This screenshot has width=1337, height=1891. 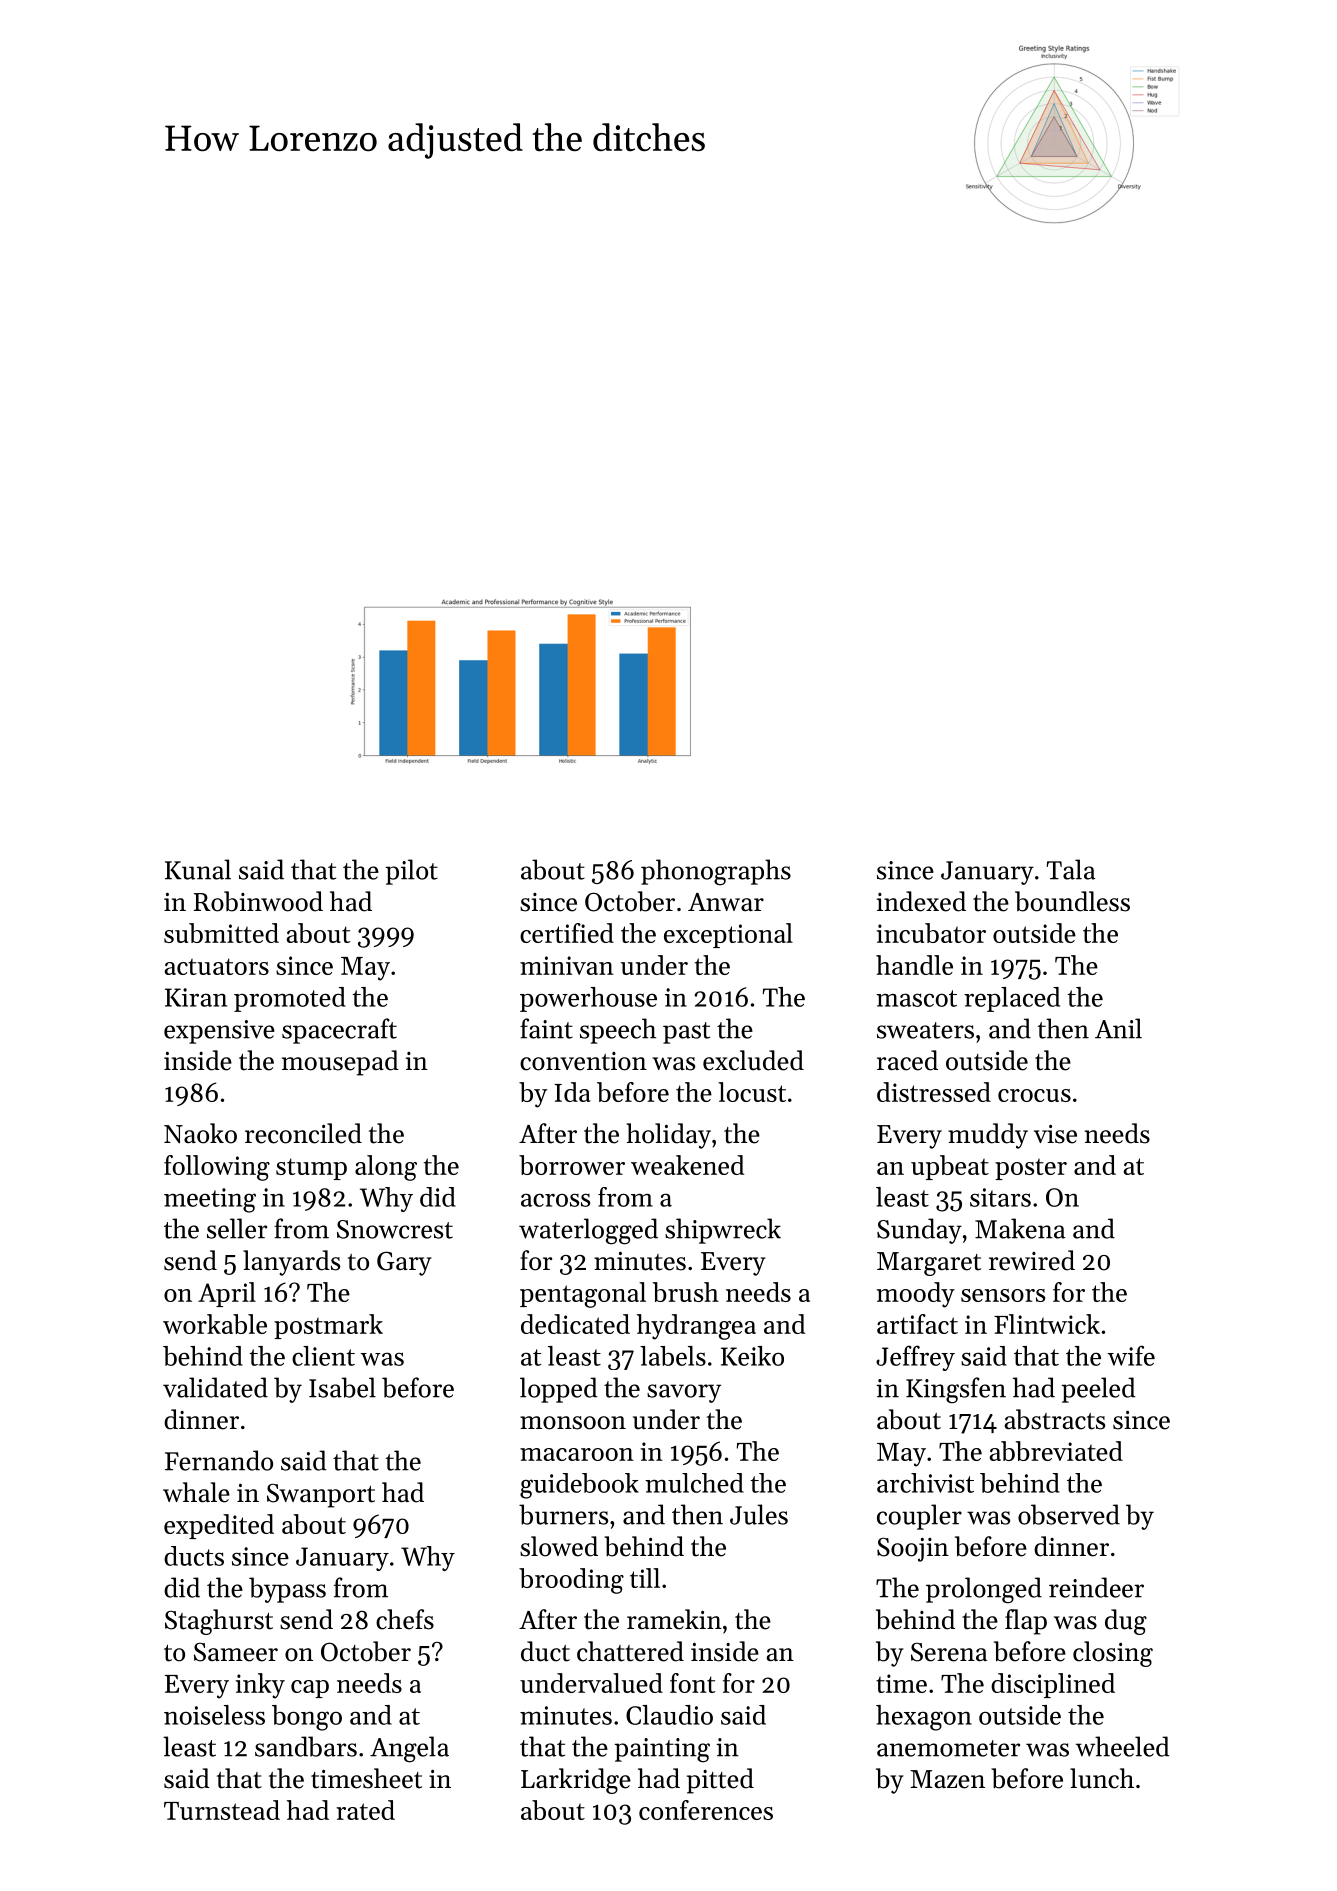 What do you see at coordinates (365, 1810) in the screenshot?
I see `rated` at bounding box center [365, 1810].
